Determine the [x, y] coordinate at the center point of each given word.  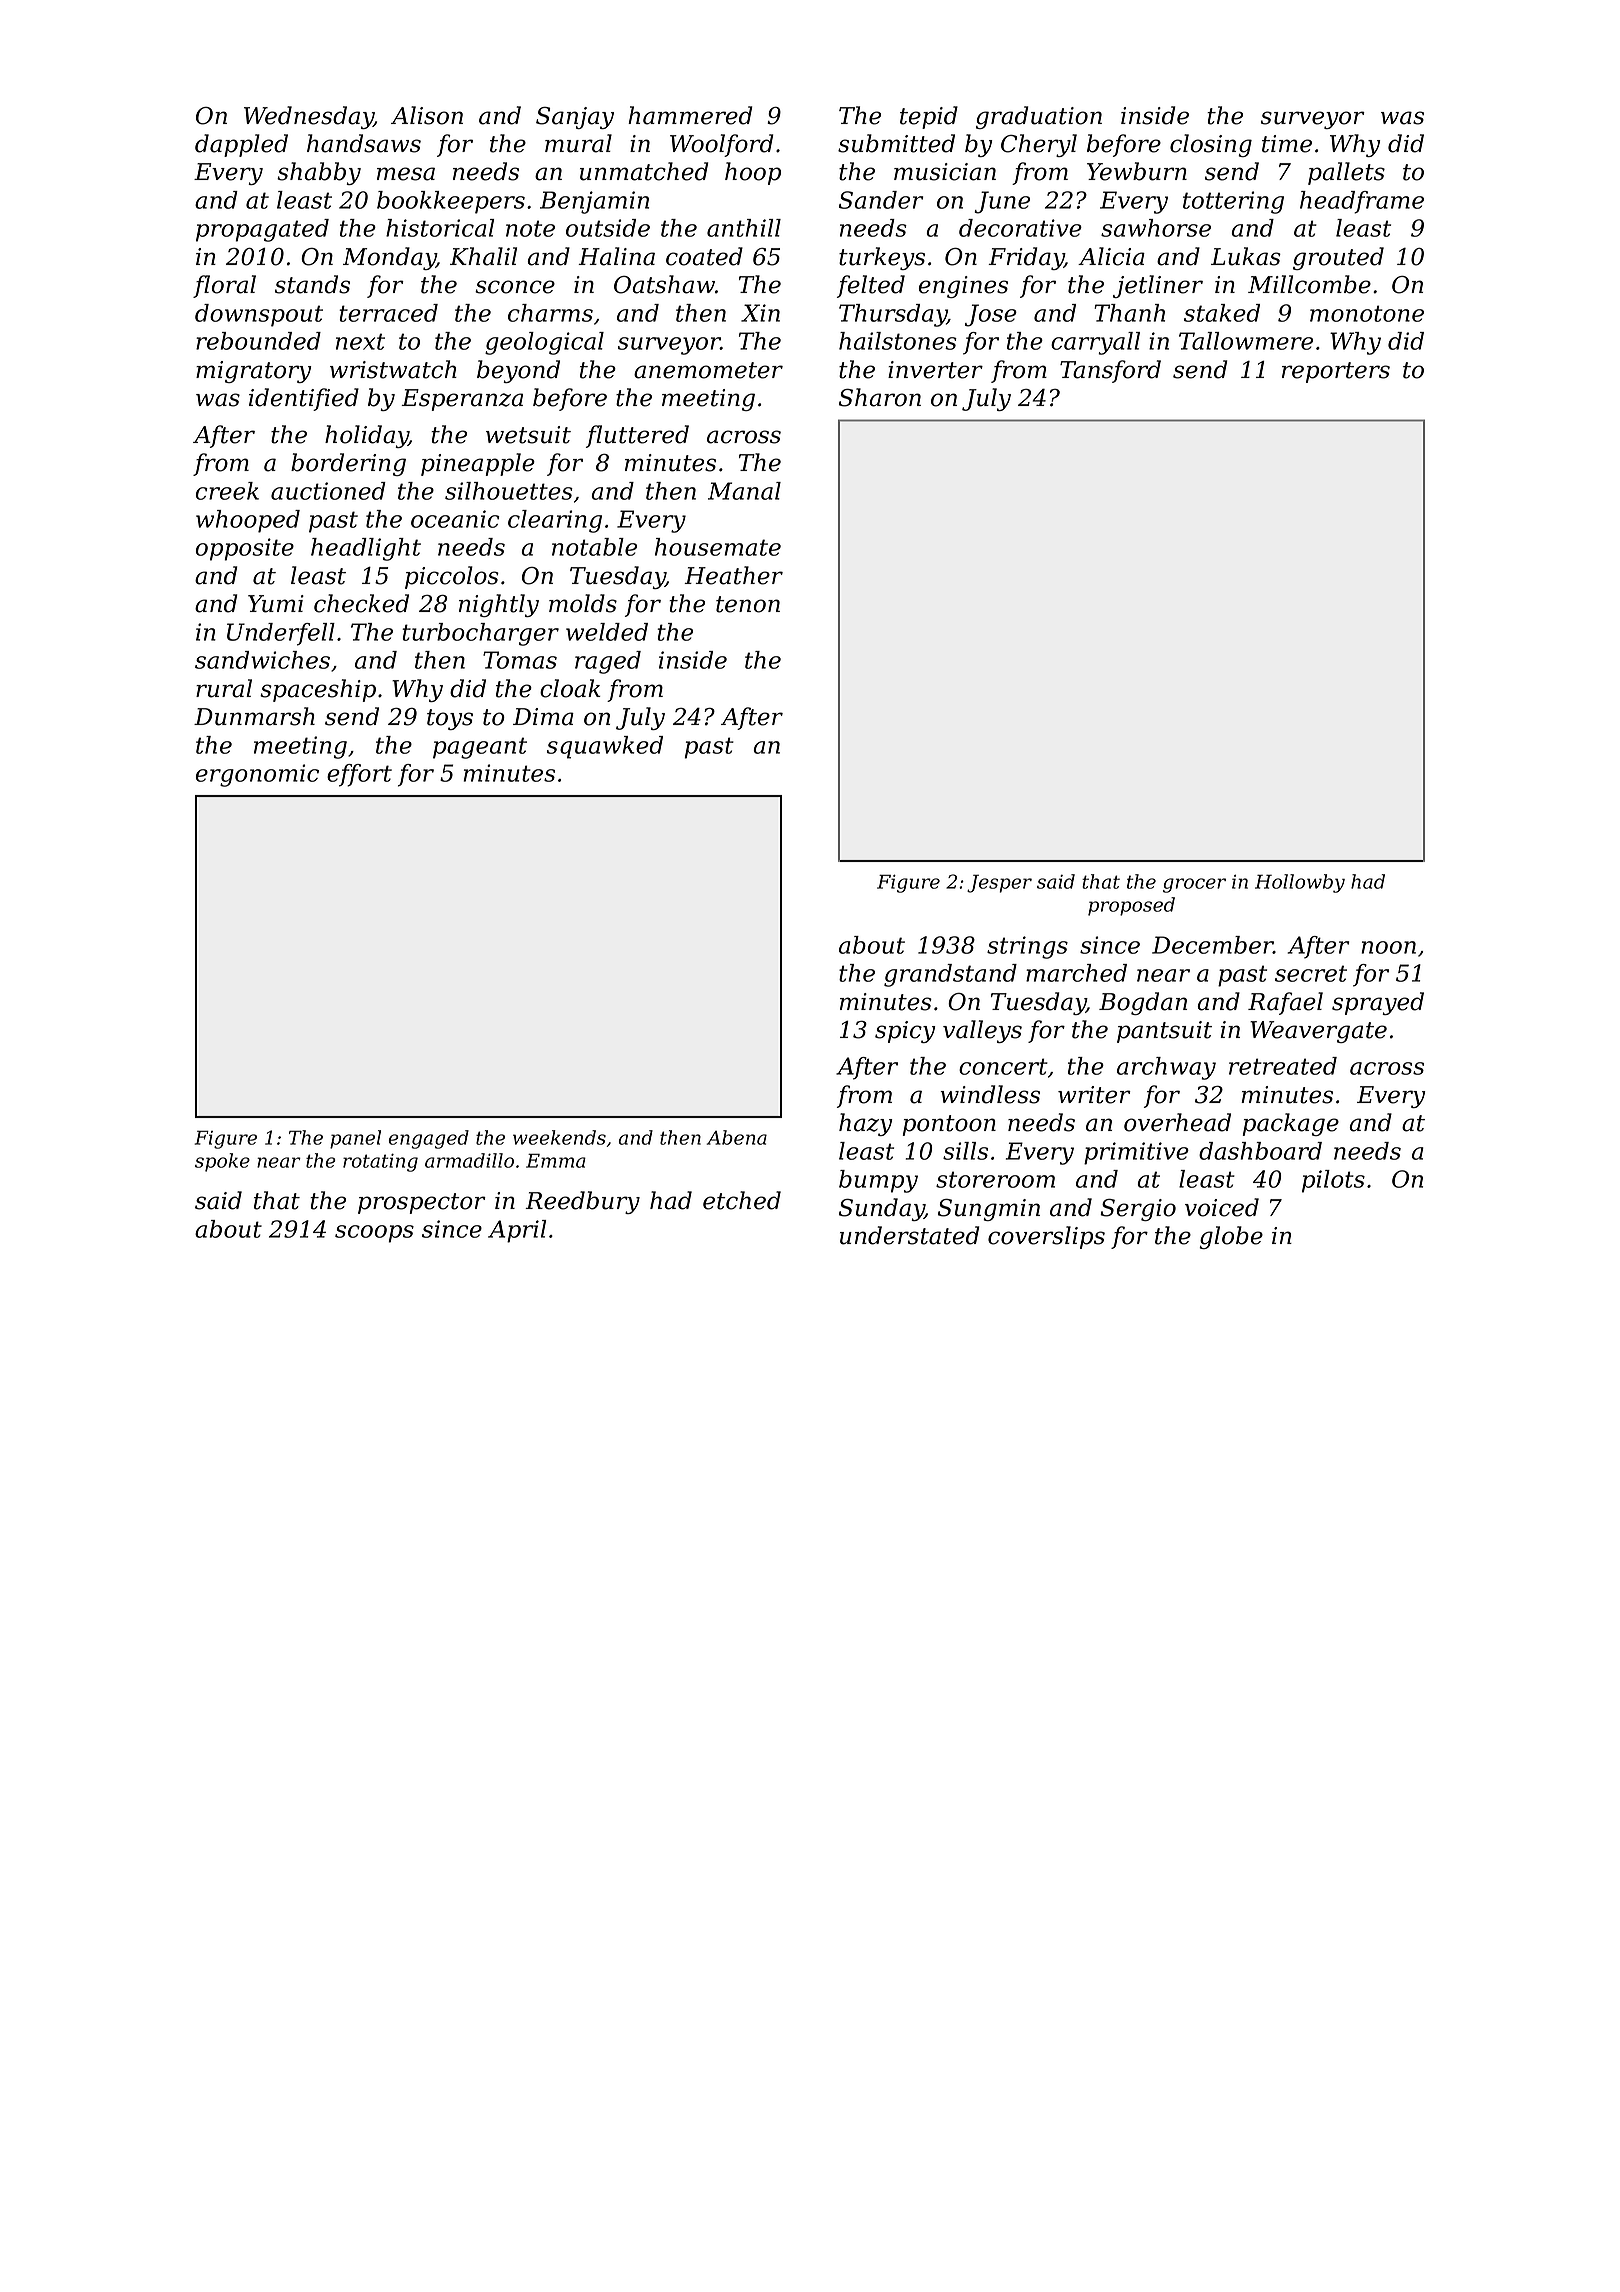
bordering [348, 464]
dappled [241, 145]
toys [450, 719]
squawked [605, 747]
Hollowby [1300, 883]
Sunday [881, 1209]
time [1287, 144]
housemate [718, 547]
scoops [374, 1234]
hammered [690, 115]
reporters [1336, 372]
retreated [1283, 1066]
